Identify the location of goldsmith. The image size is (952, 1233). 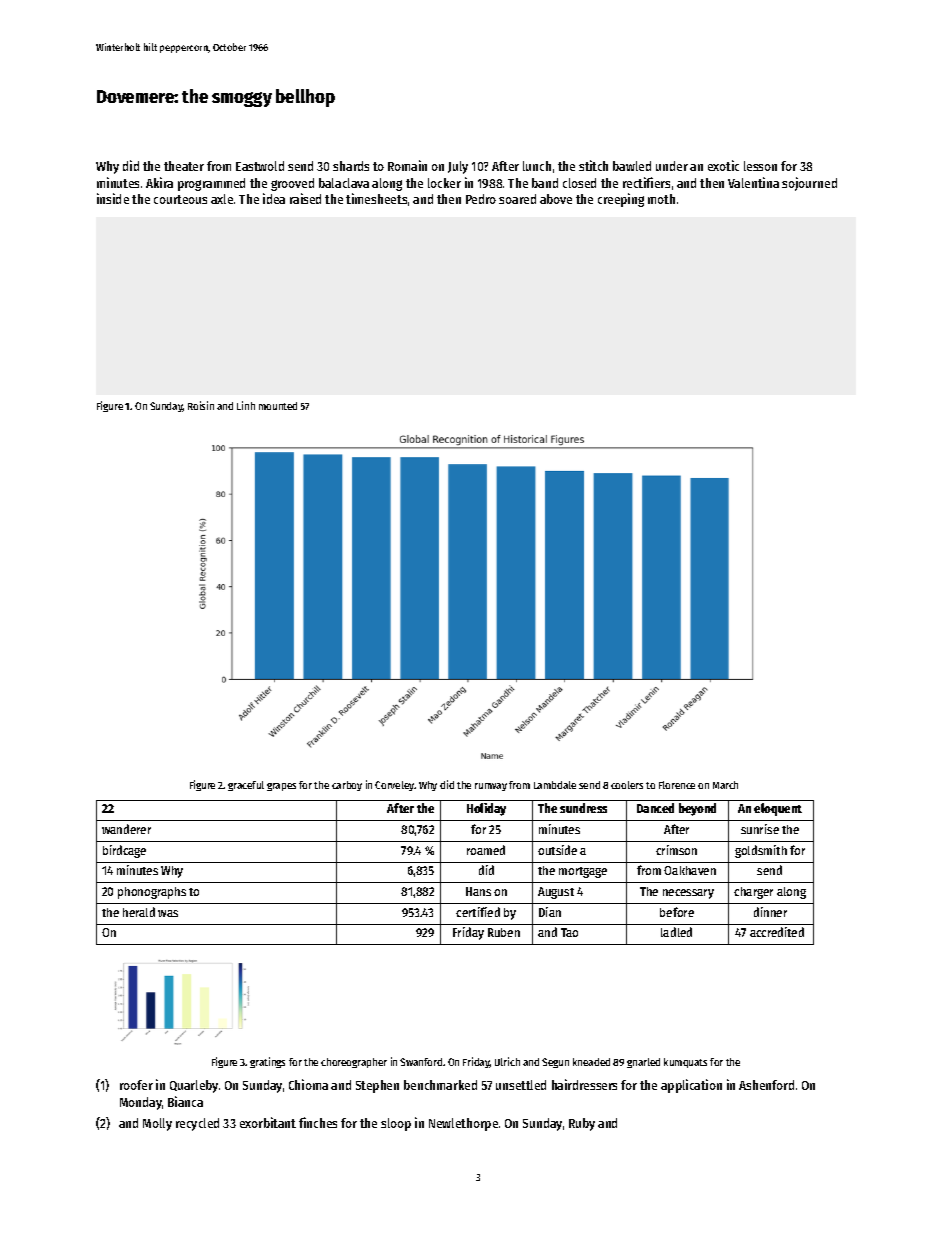
(761, 851).
